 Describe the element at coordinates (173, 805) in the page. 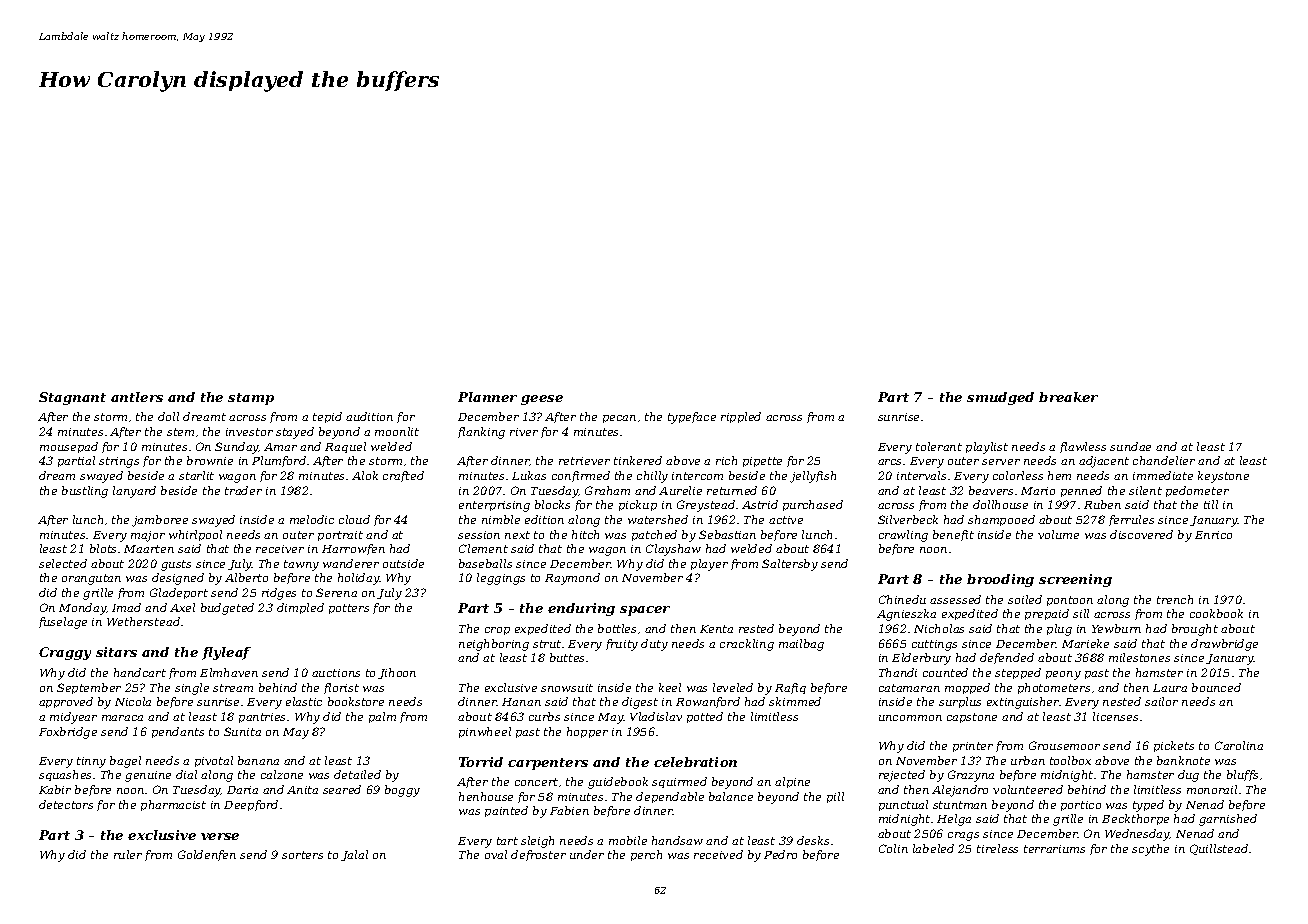

I see `pharmacist` at that location.
